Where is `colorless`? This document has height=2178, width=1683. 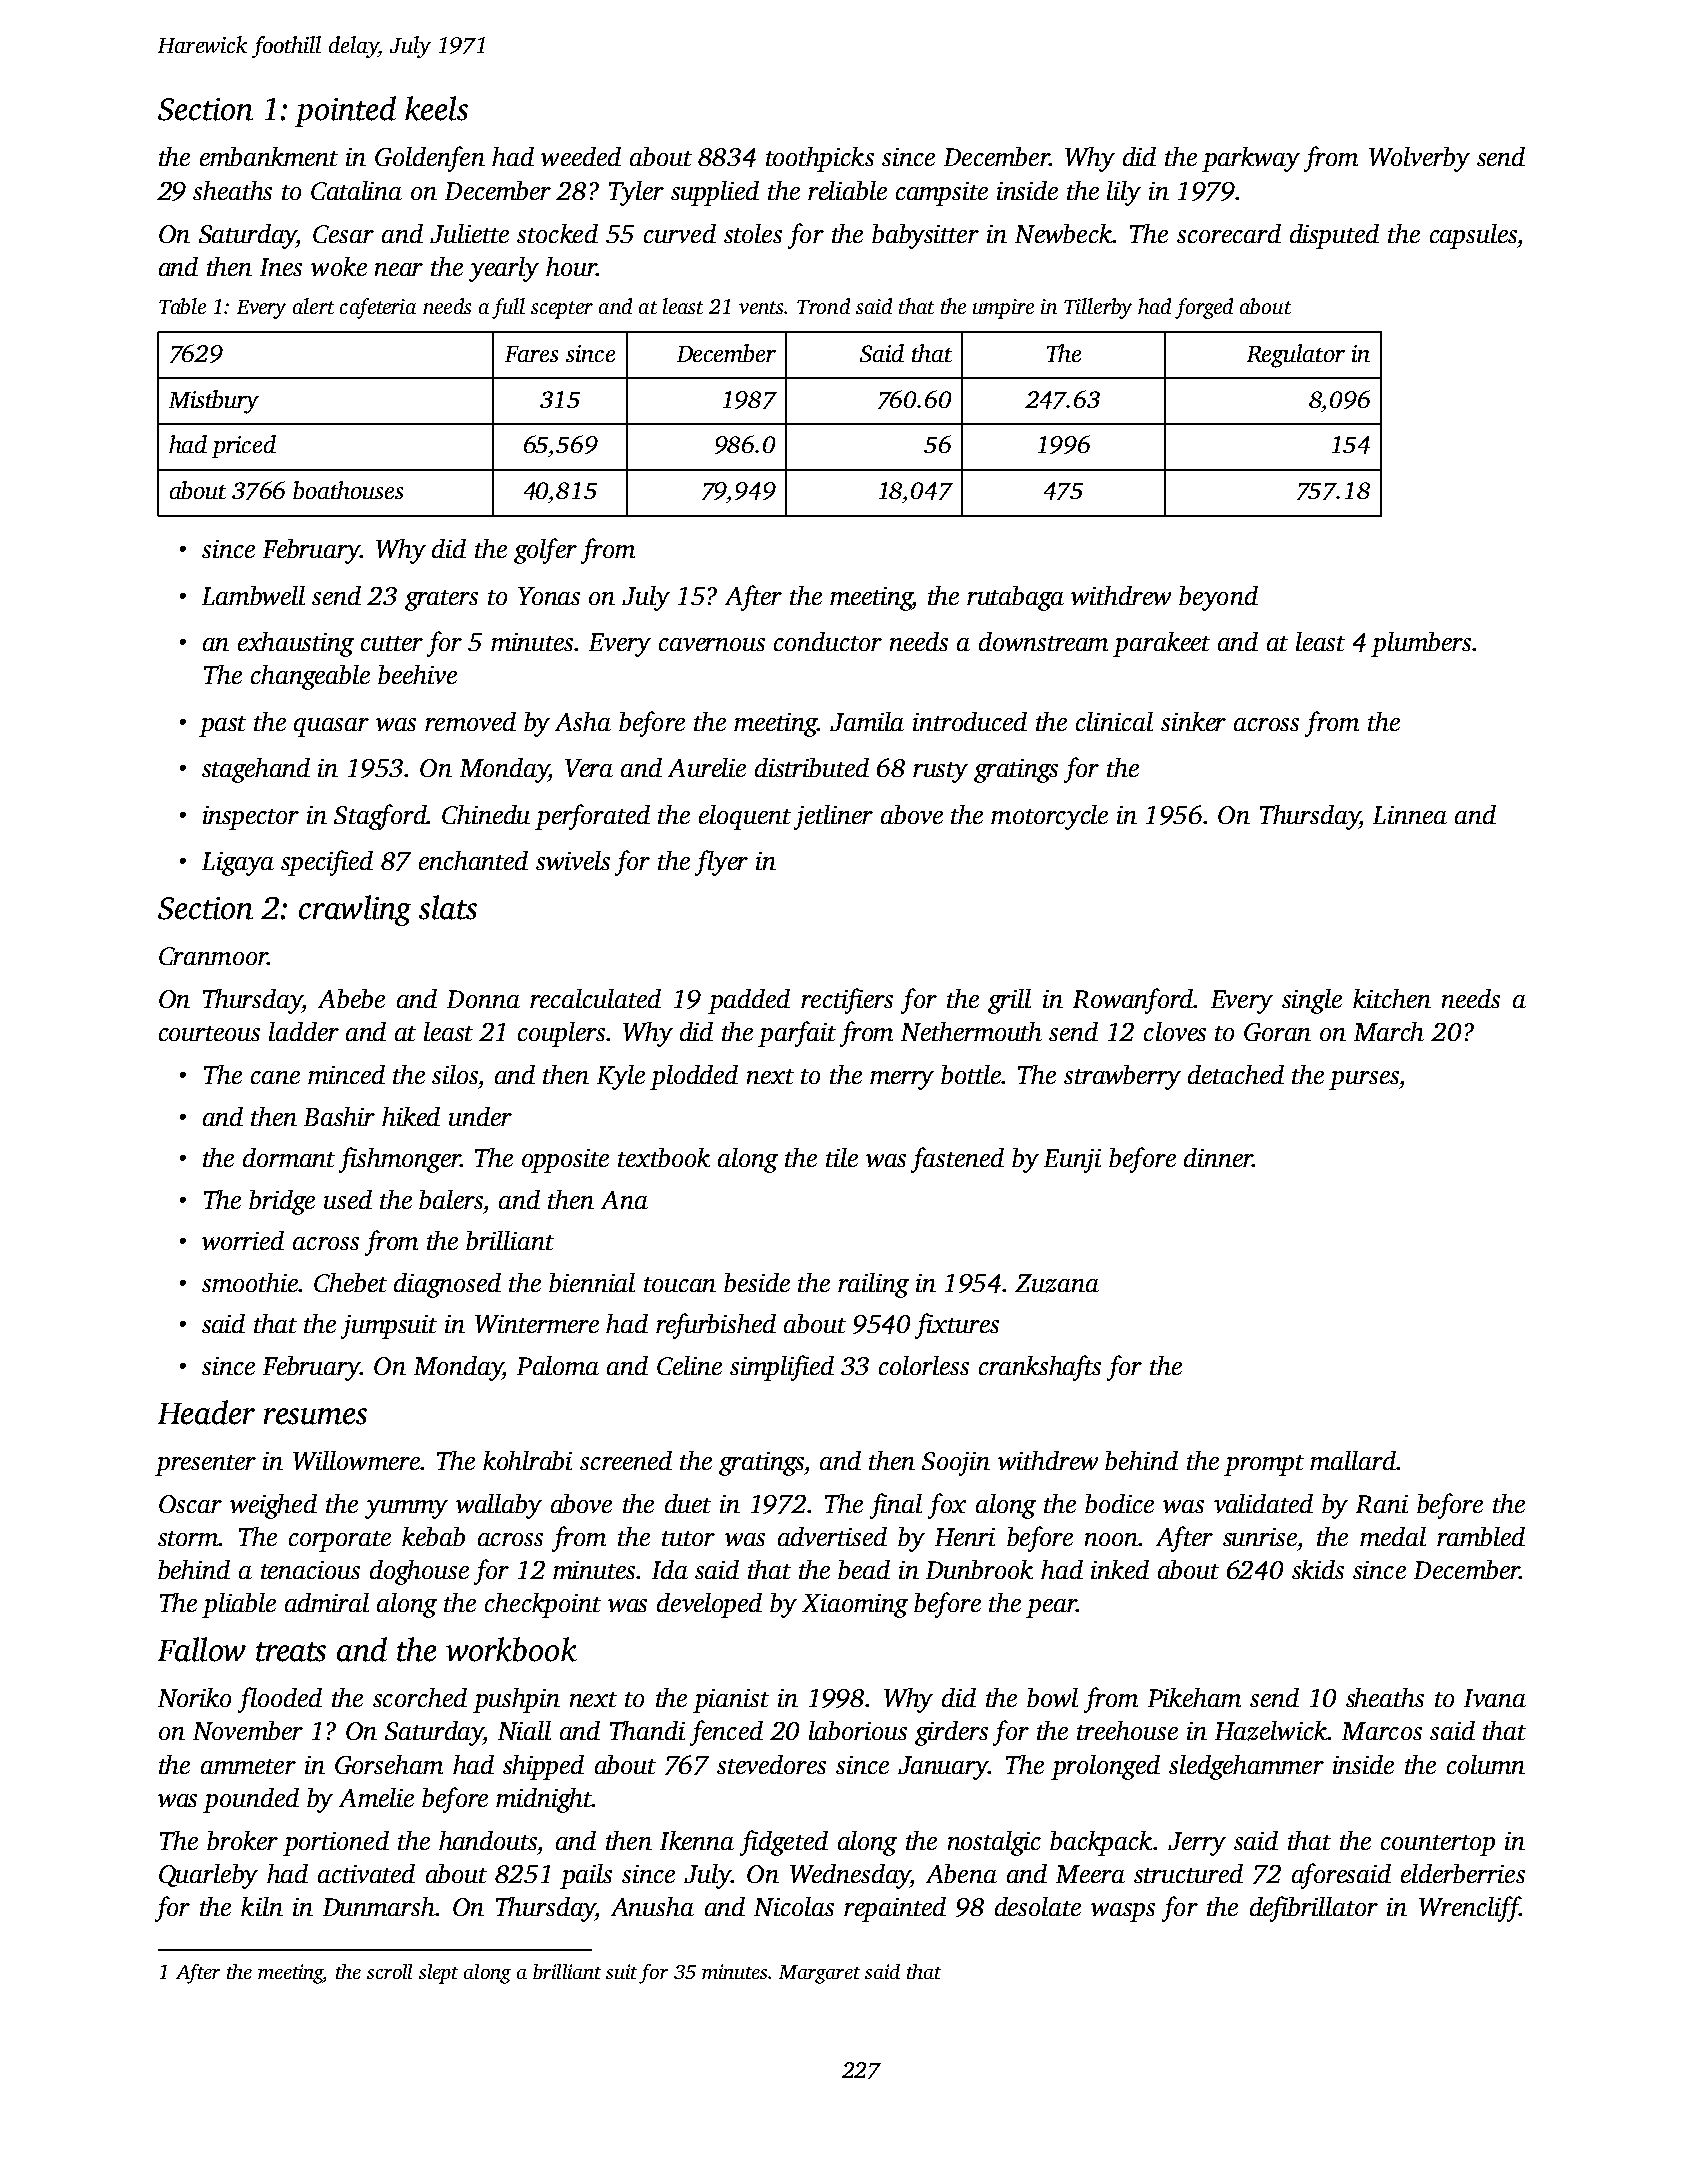
colorless is located at coordinates (924, 1365).
